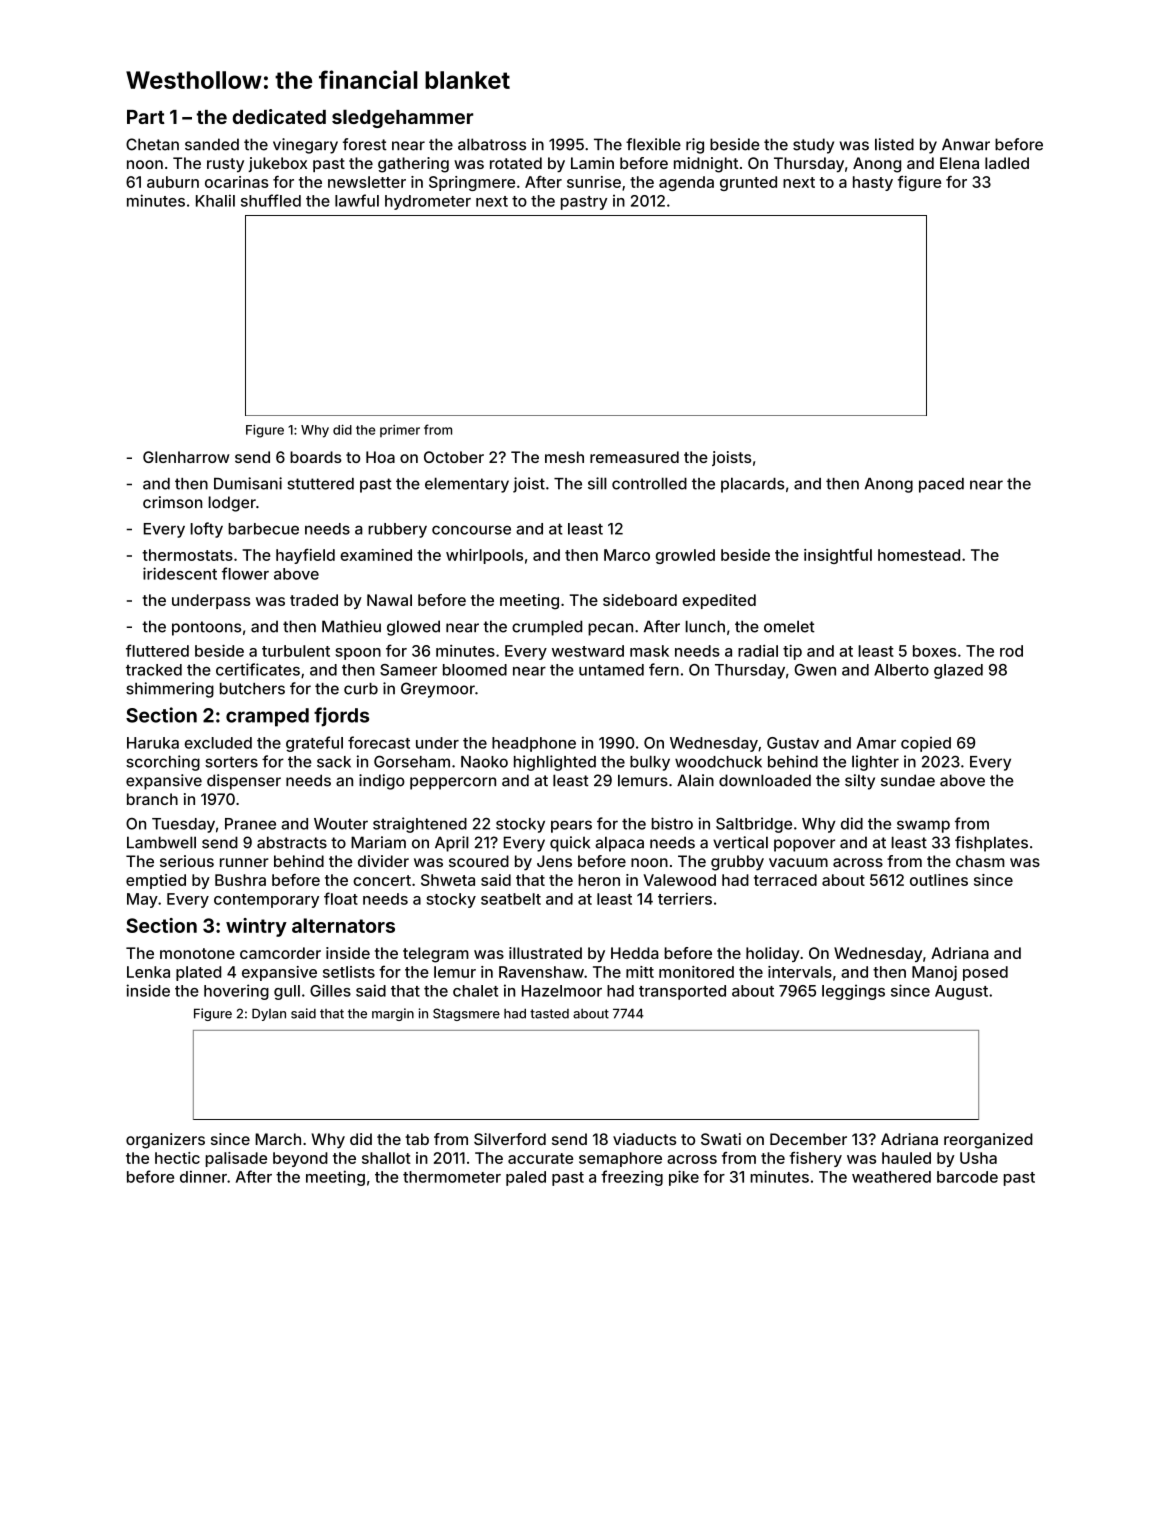 The image size is (1172, 1517). I want to click on branch, so click(152, 799).
